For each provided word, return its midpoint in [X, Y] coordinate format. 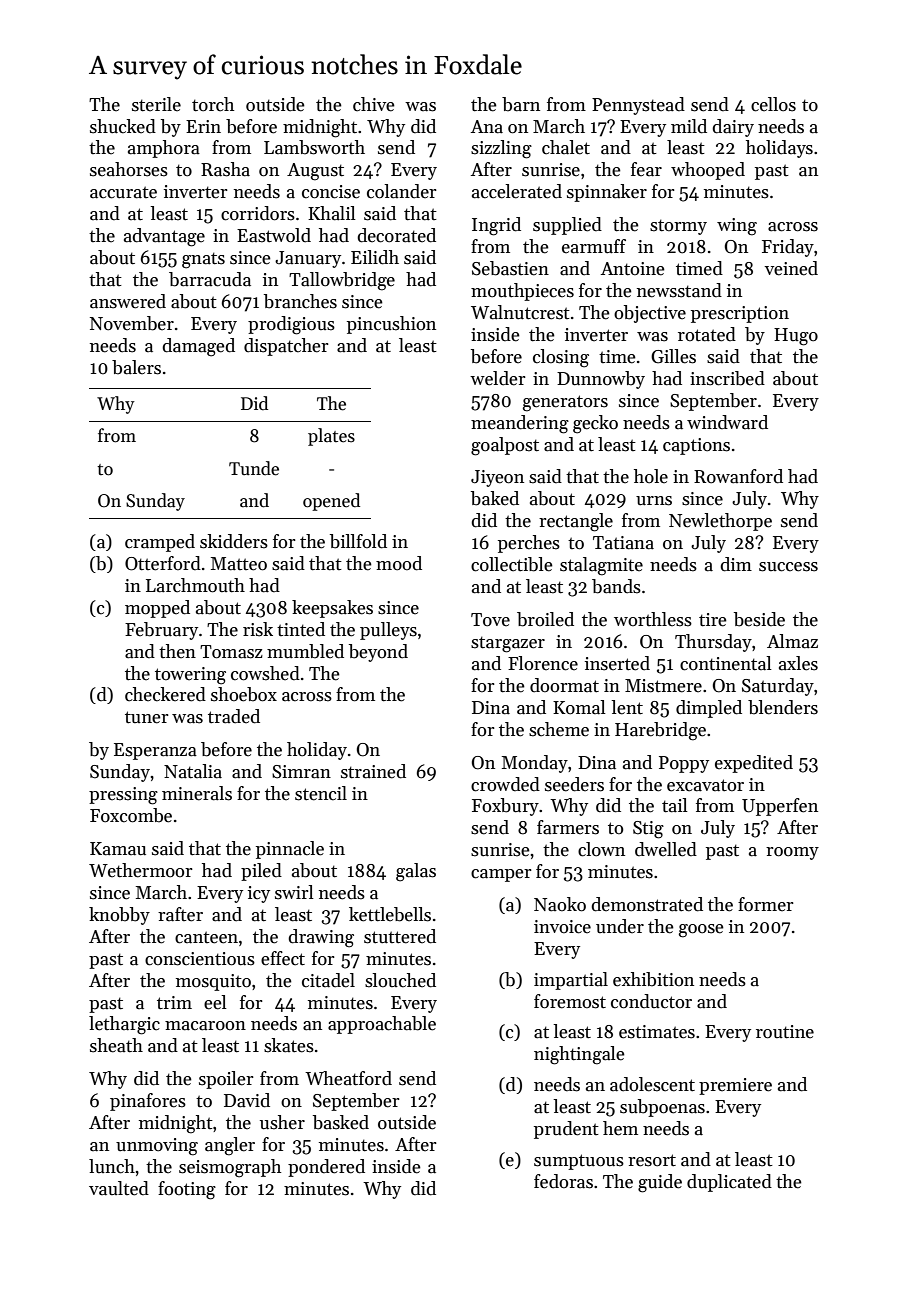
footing [187, 1190]
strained [373, 771]
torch [213, 104]
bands [616, 586]
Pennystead [638, 106]
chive [374, 104]
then [177, 651]
